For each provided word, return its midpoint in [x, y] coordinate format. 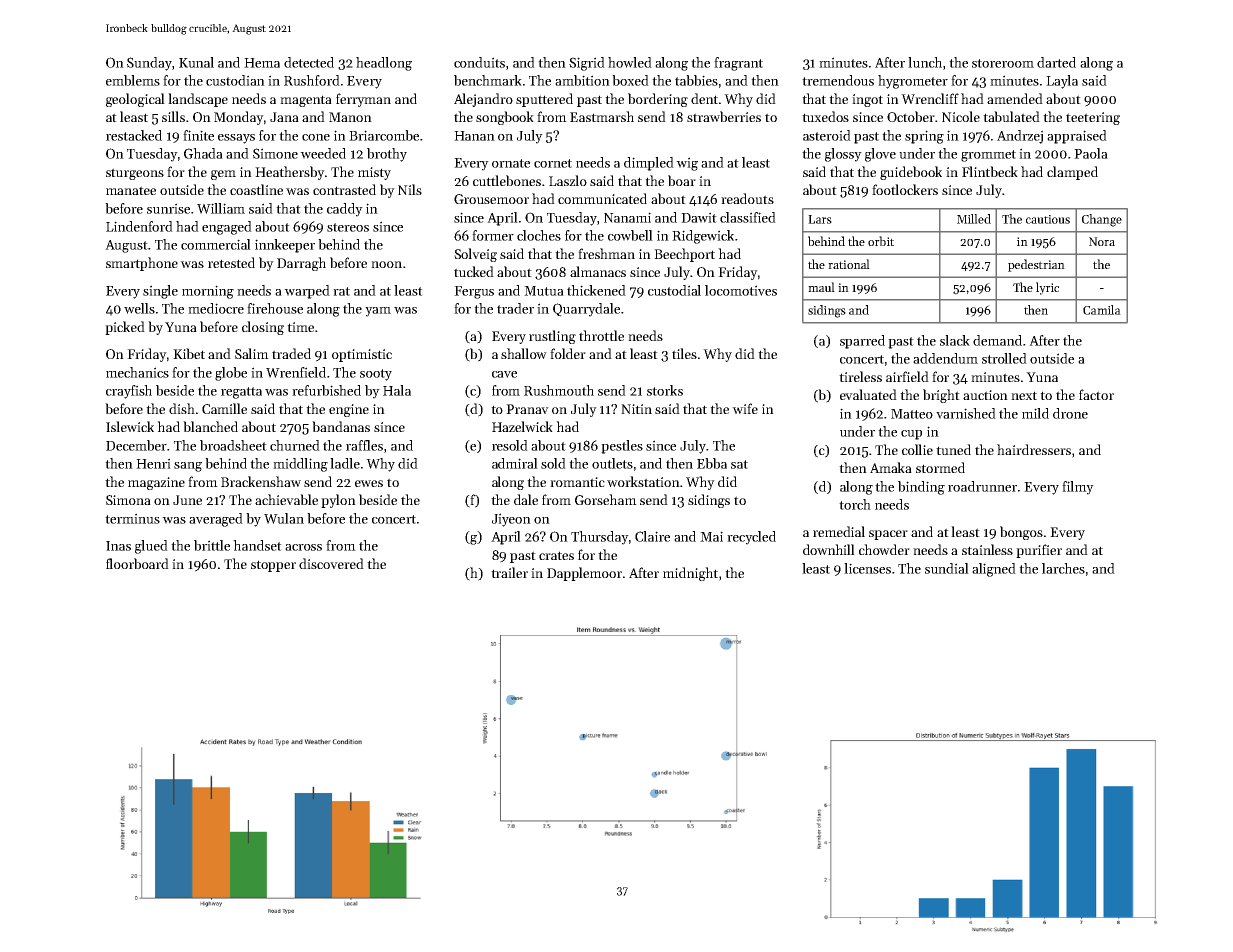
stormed [940, 467]
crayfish [129, 392]
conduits [479, 62]
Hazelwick [522, 426]
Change [1102, 220]
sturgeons [135, 174]
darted [1056, 62]
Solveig [475, 255]
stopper [273, 566]
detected [309, 62]
